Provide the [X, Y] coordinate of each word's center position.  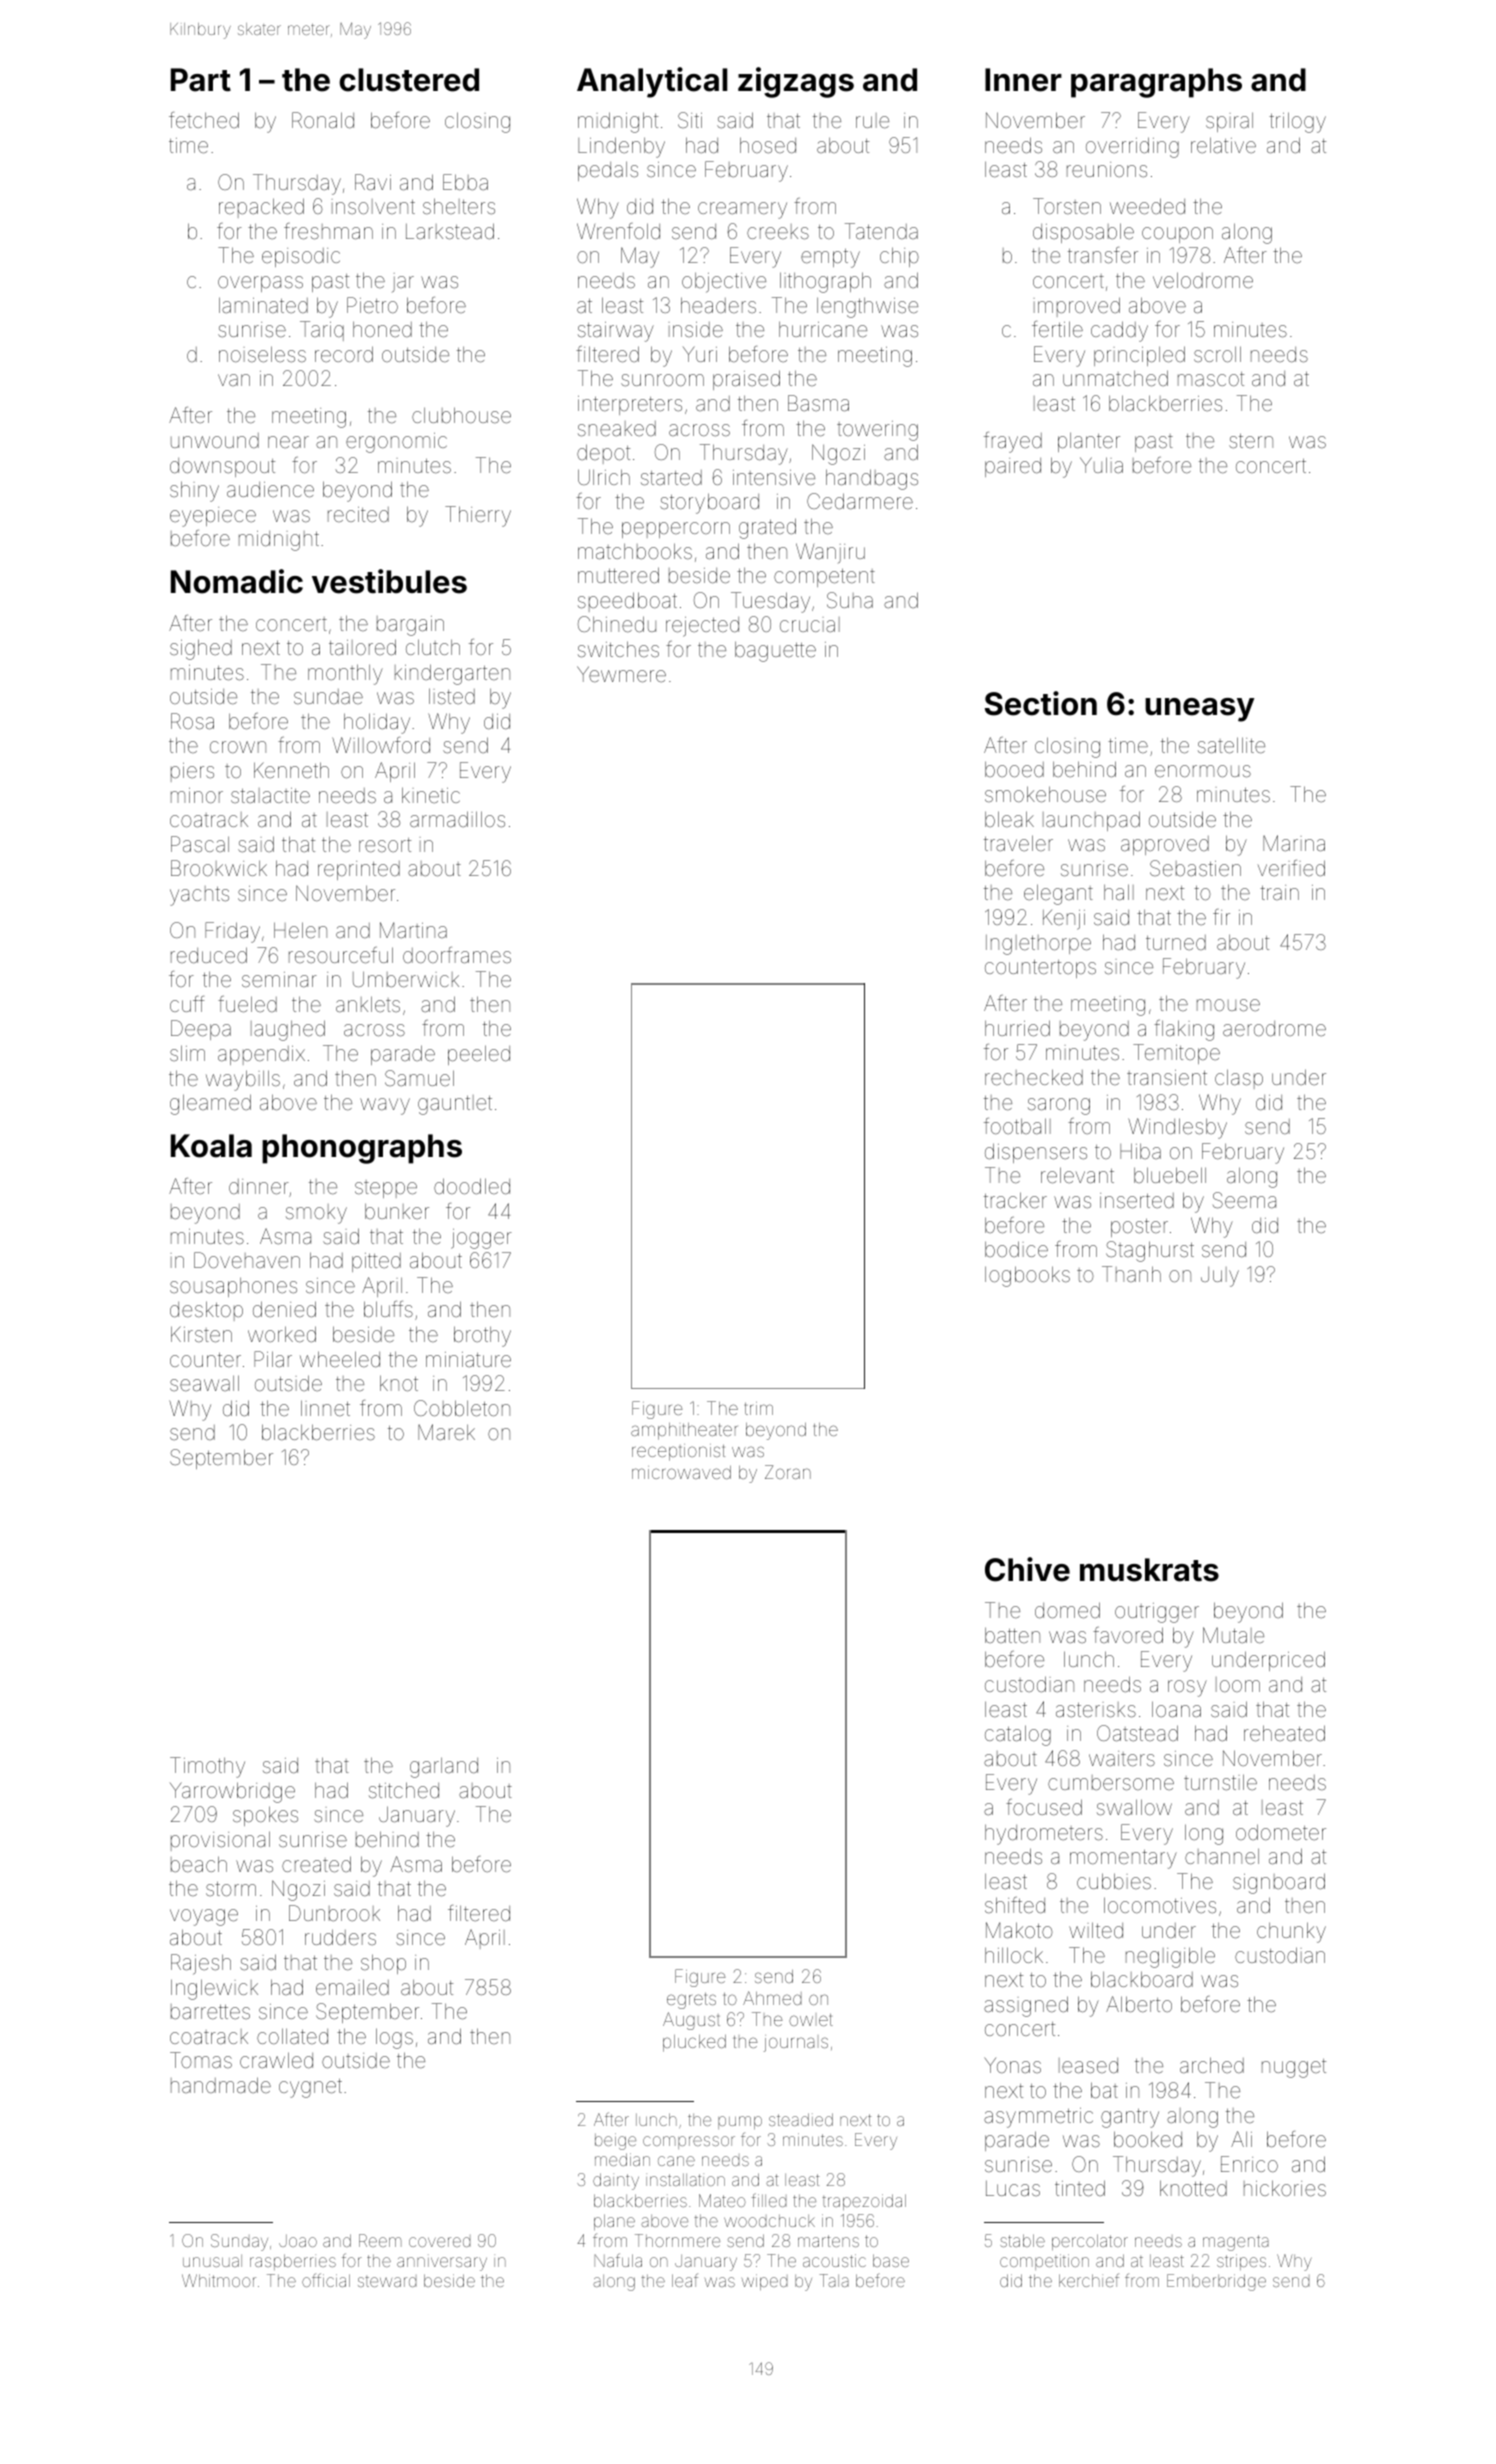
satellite [1231, 745]
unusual [212, 2261]
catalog [1018, 1735]
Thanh [1131, 1274]
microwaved [681, 1472]
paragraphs [1156, 83]
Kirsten [201, 1334]
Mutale [1233, 1635]
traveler [1018, 843]
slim [187, 1053]
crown [238, 747]
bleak [1009, 819]
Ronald [323, 120]
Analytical [652, 82]
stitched [404, 1790]
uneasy [1199, 710]
